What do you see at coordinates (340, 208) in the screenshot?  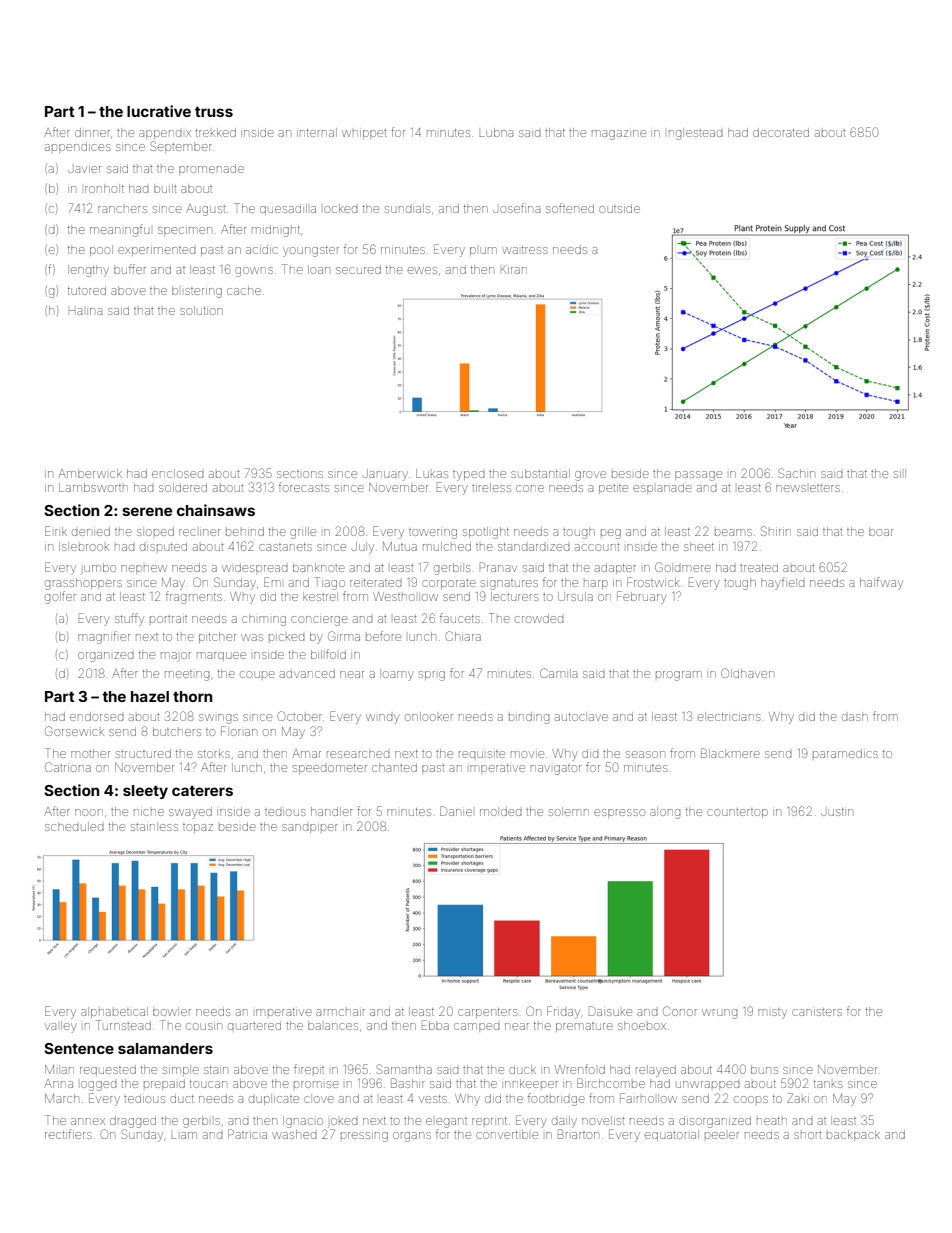 I see `locked` at bounding box center [340, 208].
